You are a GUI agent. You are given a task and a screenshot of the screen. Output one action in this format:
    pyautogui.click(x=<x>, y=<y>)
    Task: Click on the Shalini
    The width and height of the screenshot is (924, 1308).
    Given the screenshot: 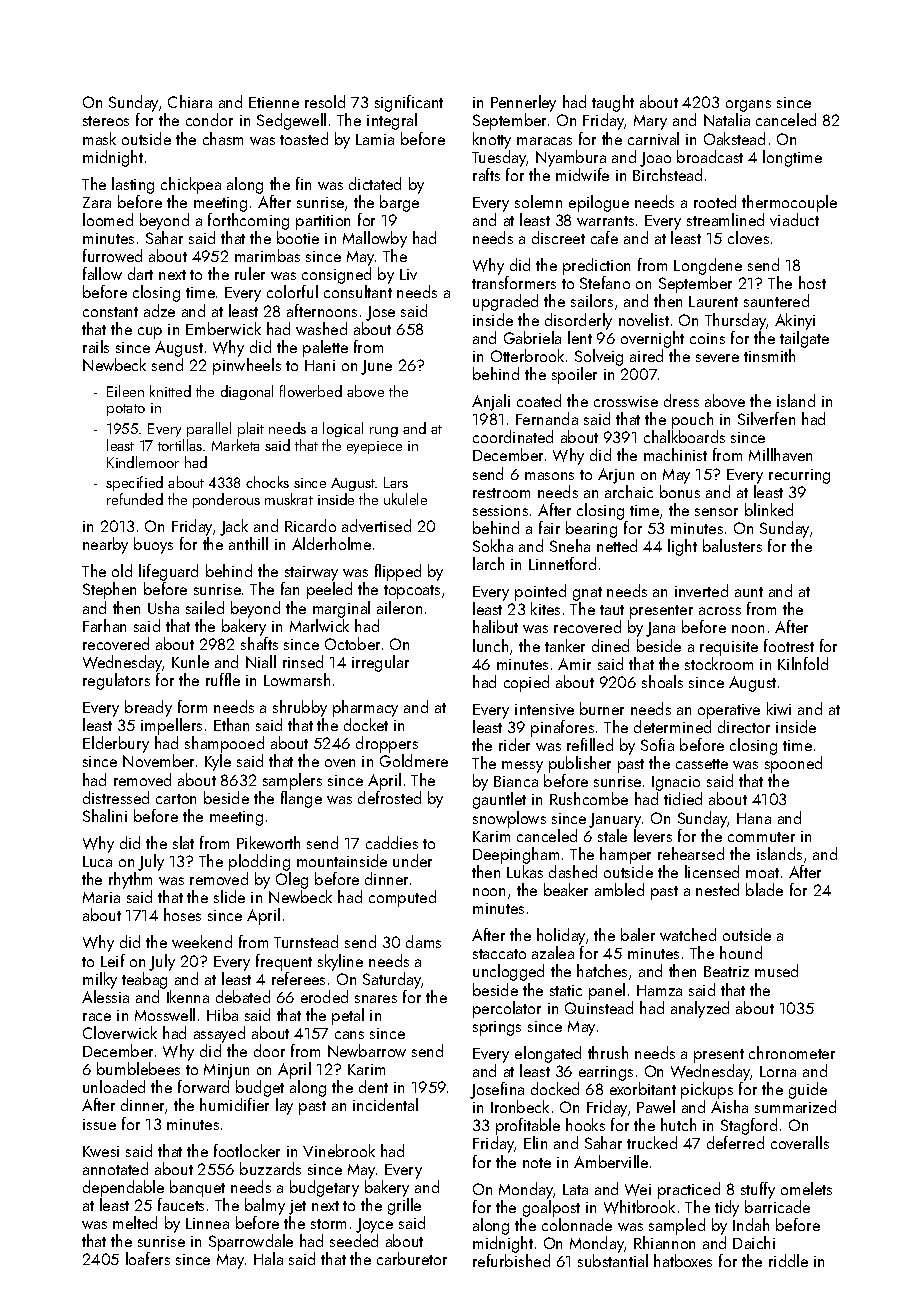 What is the action you would take?
    pyautogui.click(x=105, y=815)
